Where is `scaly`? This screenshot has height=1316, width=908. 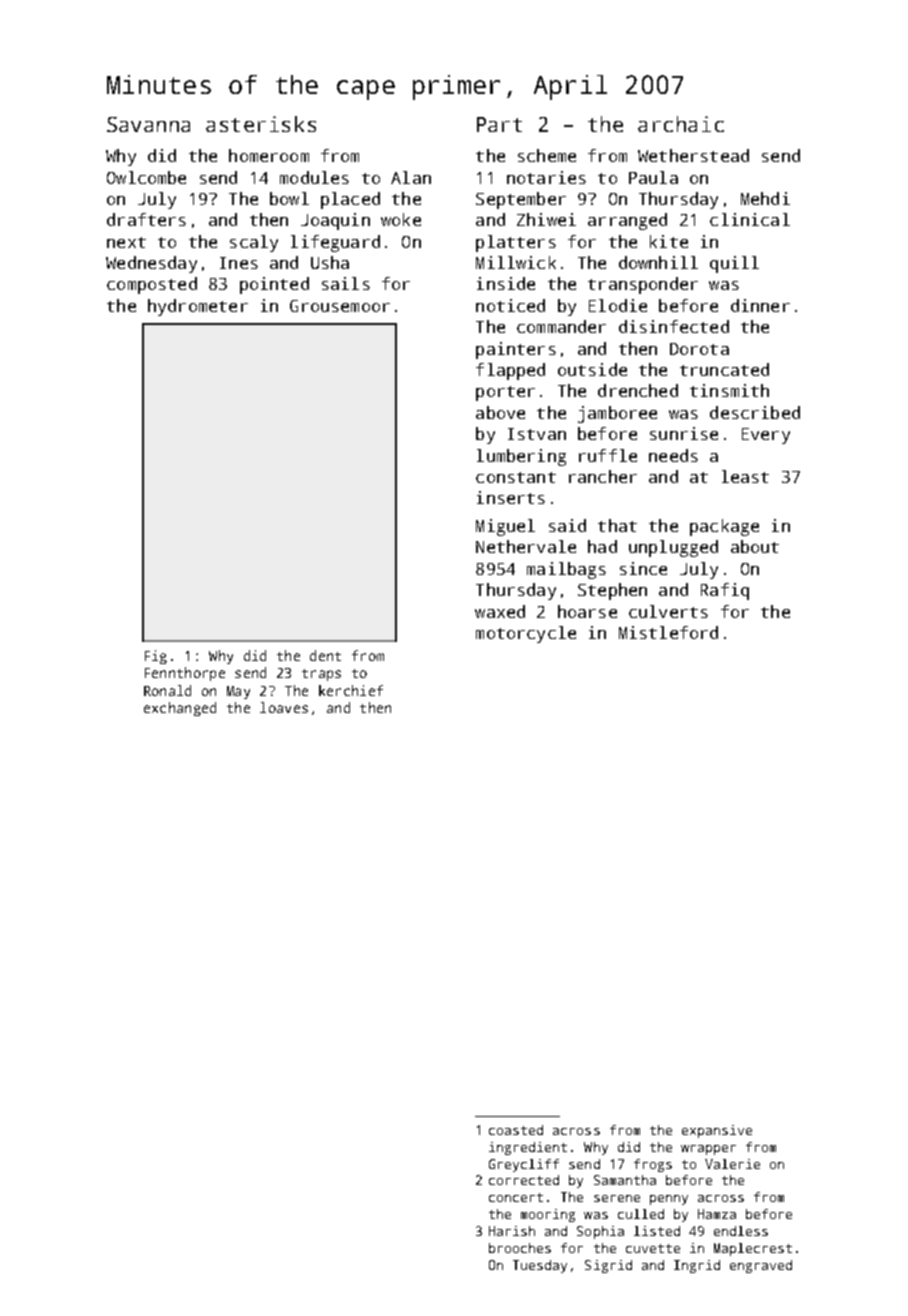 scaly is located at coordinates (254, 243).
